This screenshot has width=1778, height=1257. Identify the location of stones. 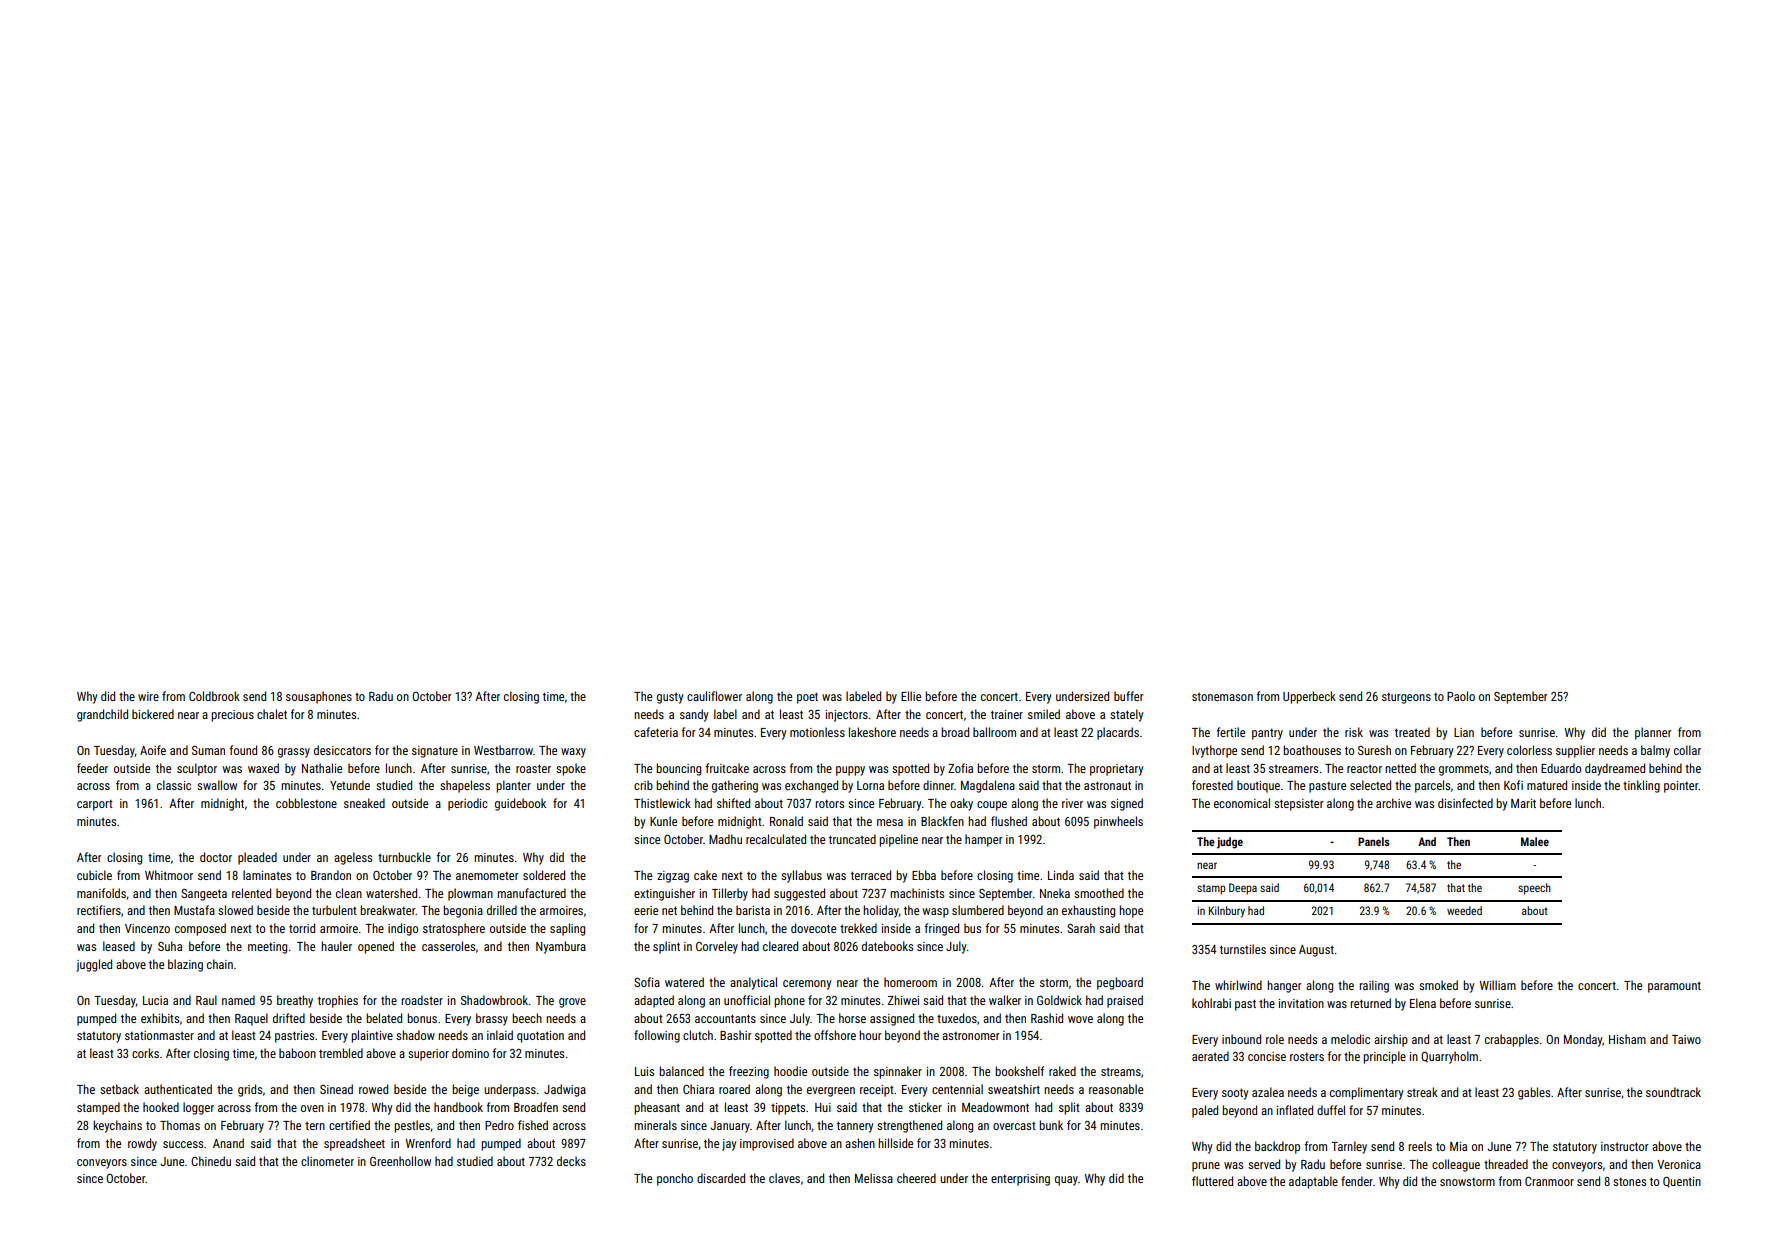
(1629, 1181).
